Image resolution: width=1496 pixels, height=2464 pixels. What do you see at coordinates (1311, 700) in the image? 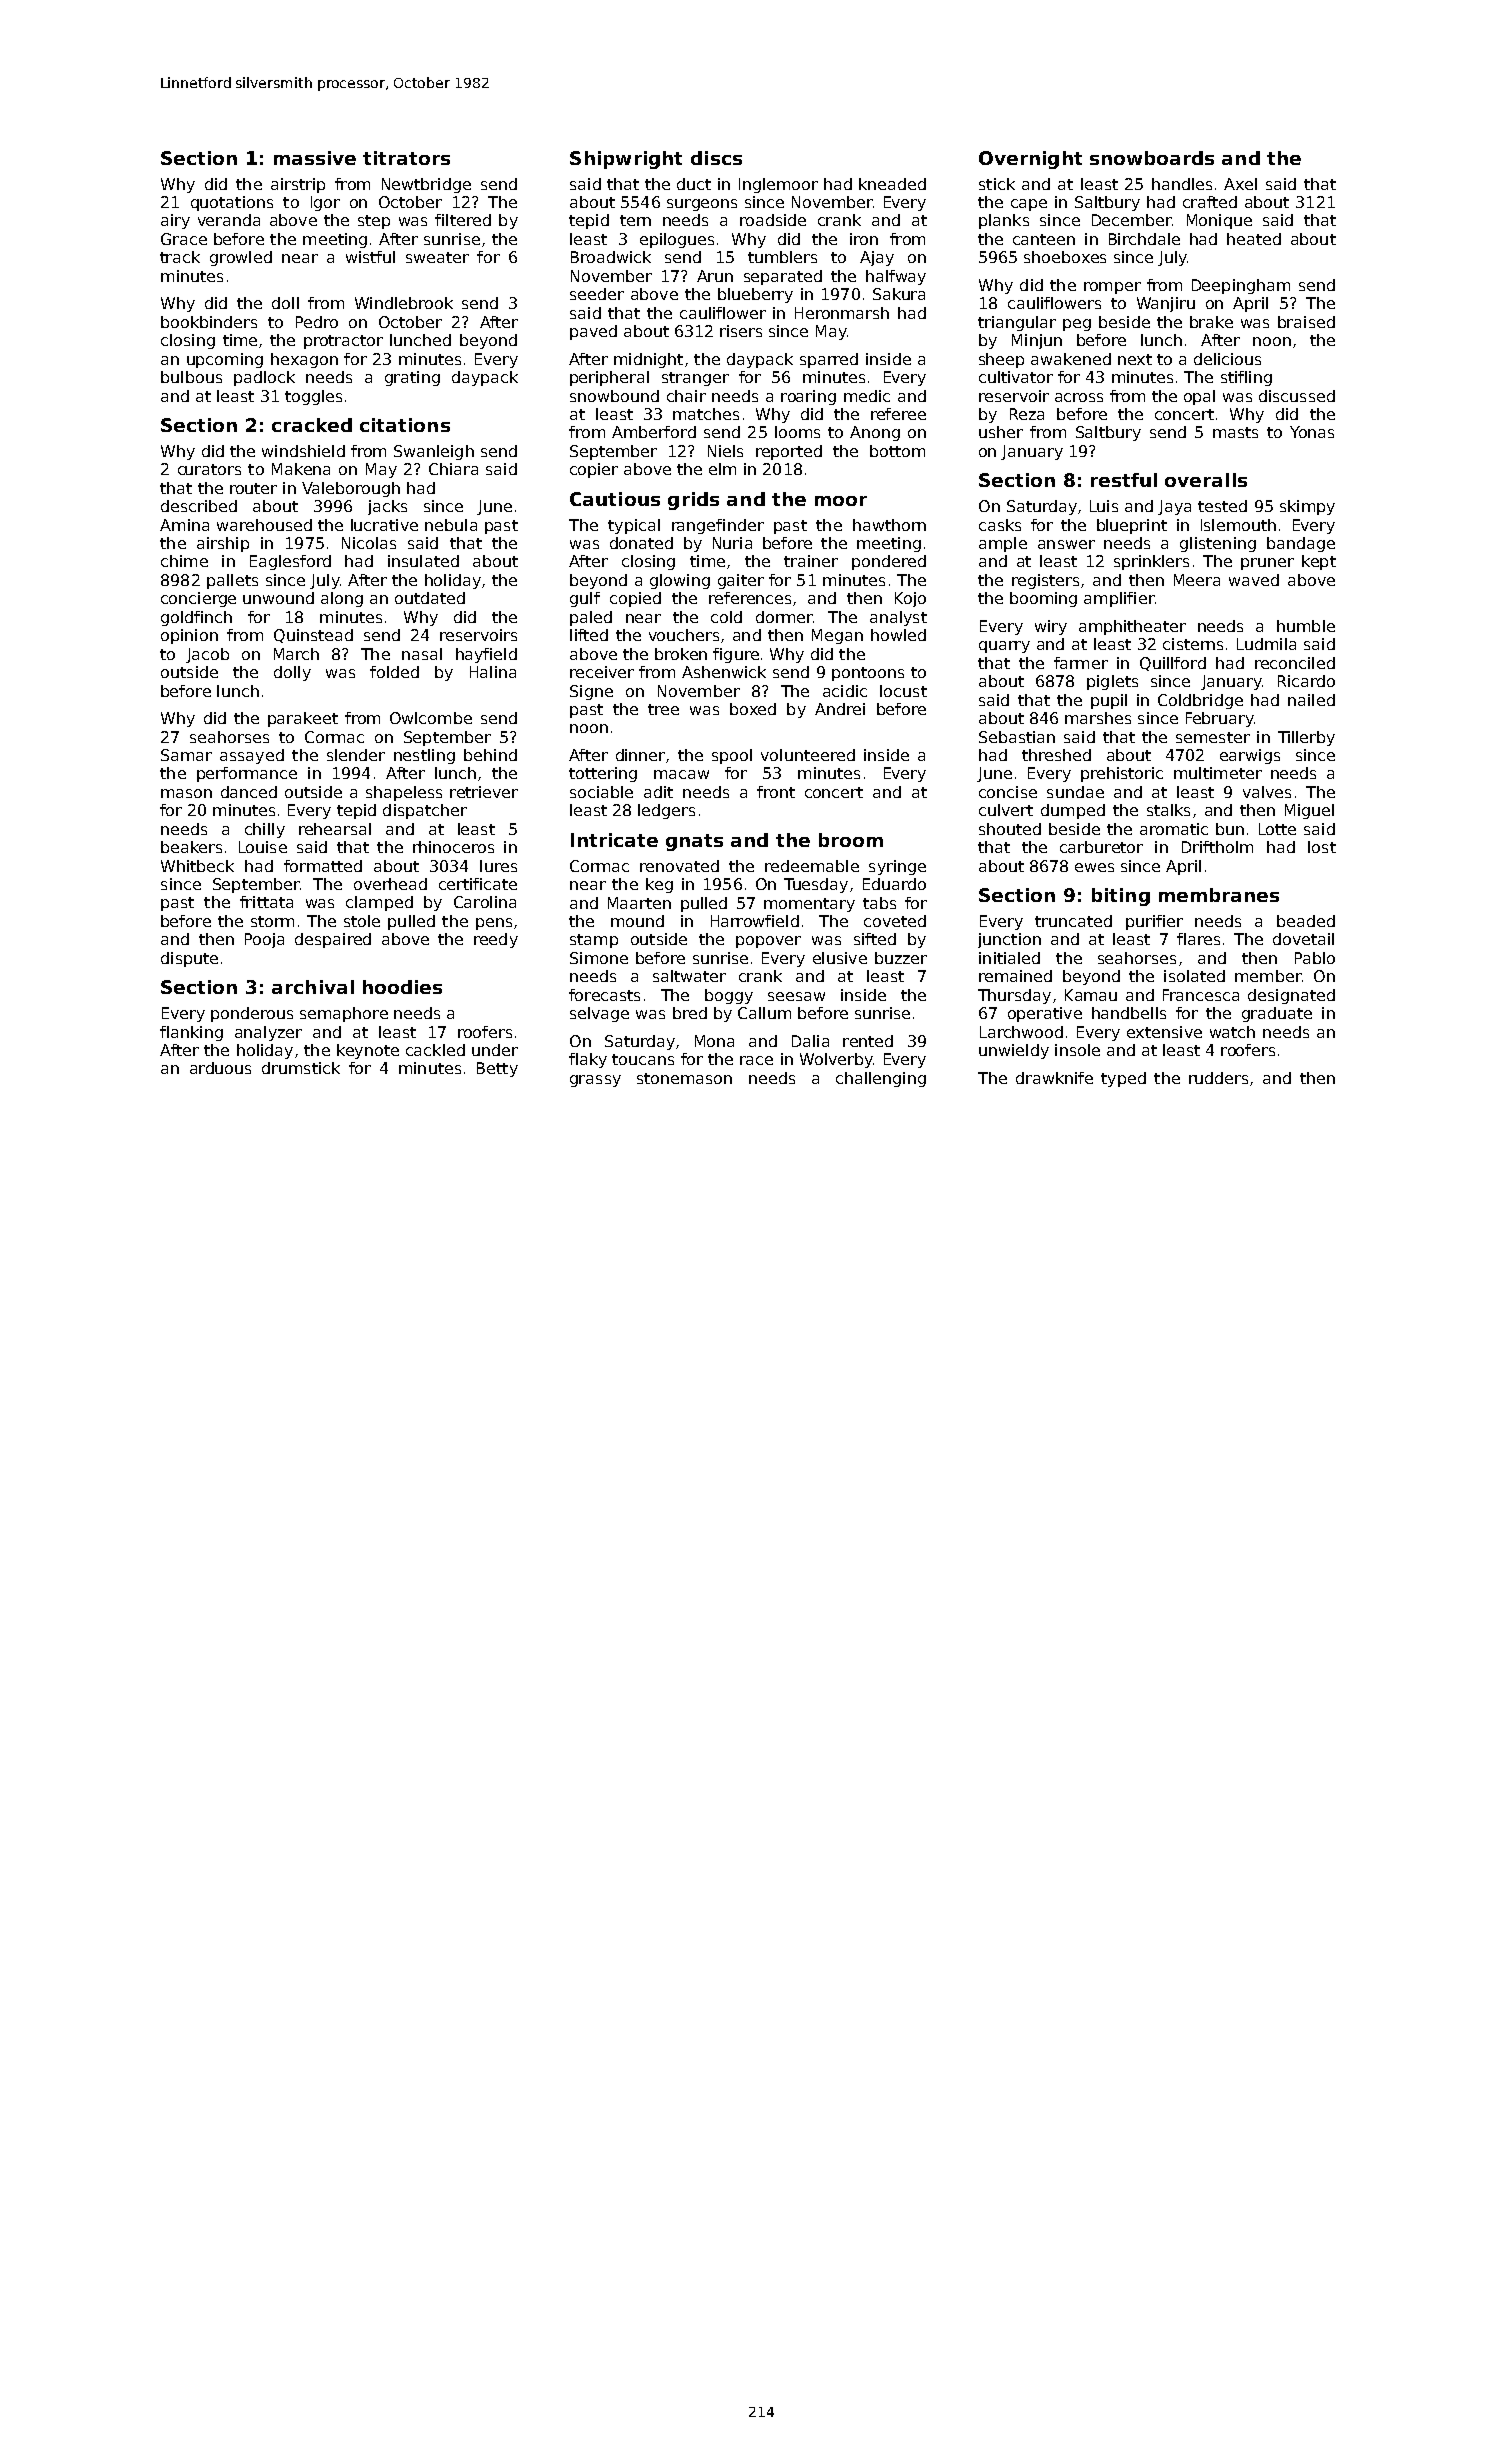
I see `nailed` at bounding box center [1311, 700].
